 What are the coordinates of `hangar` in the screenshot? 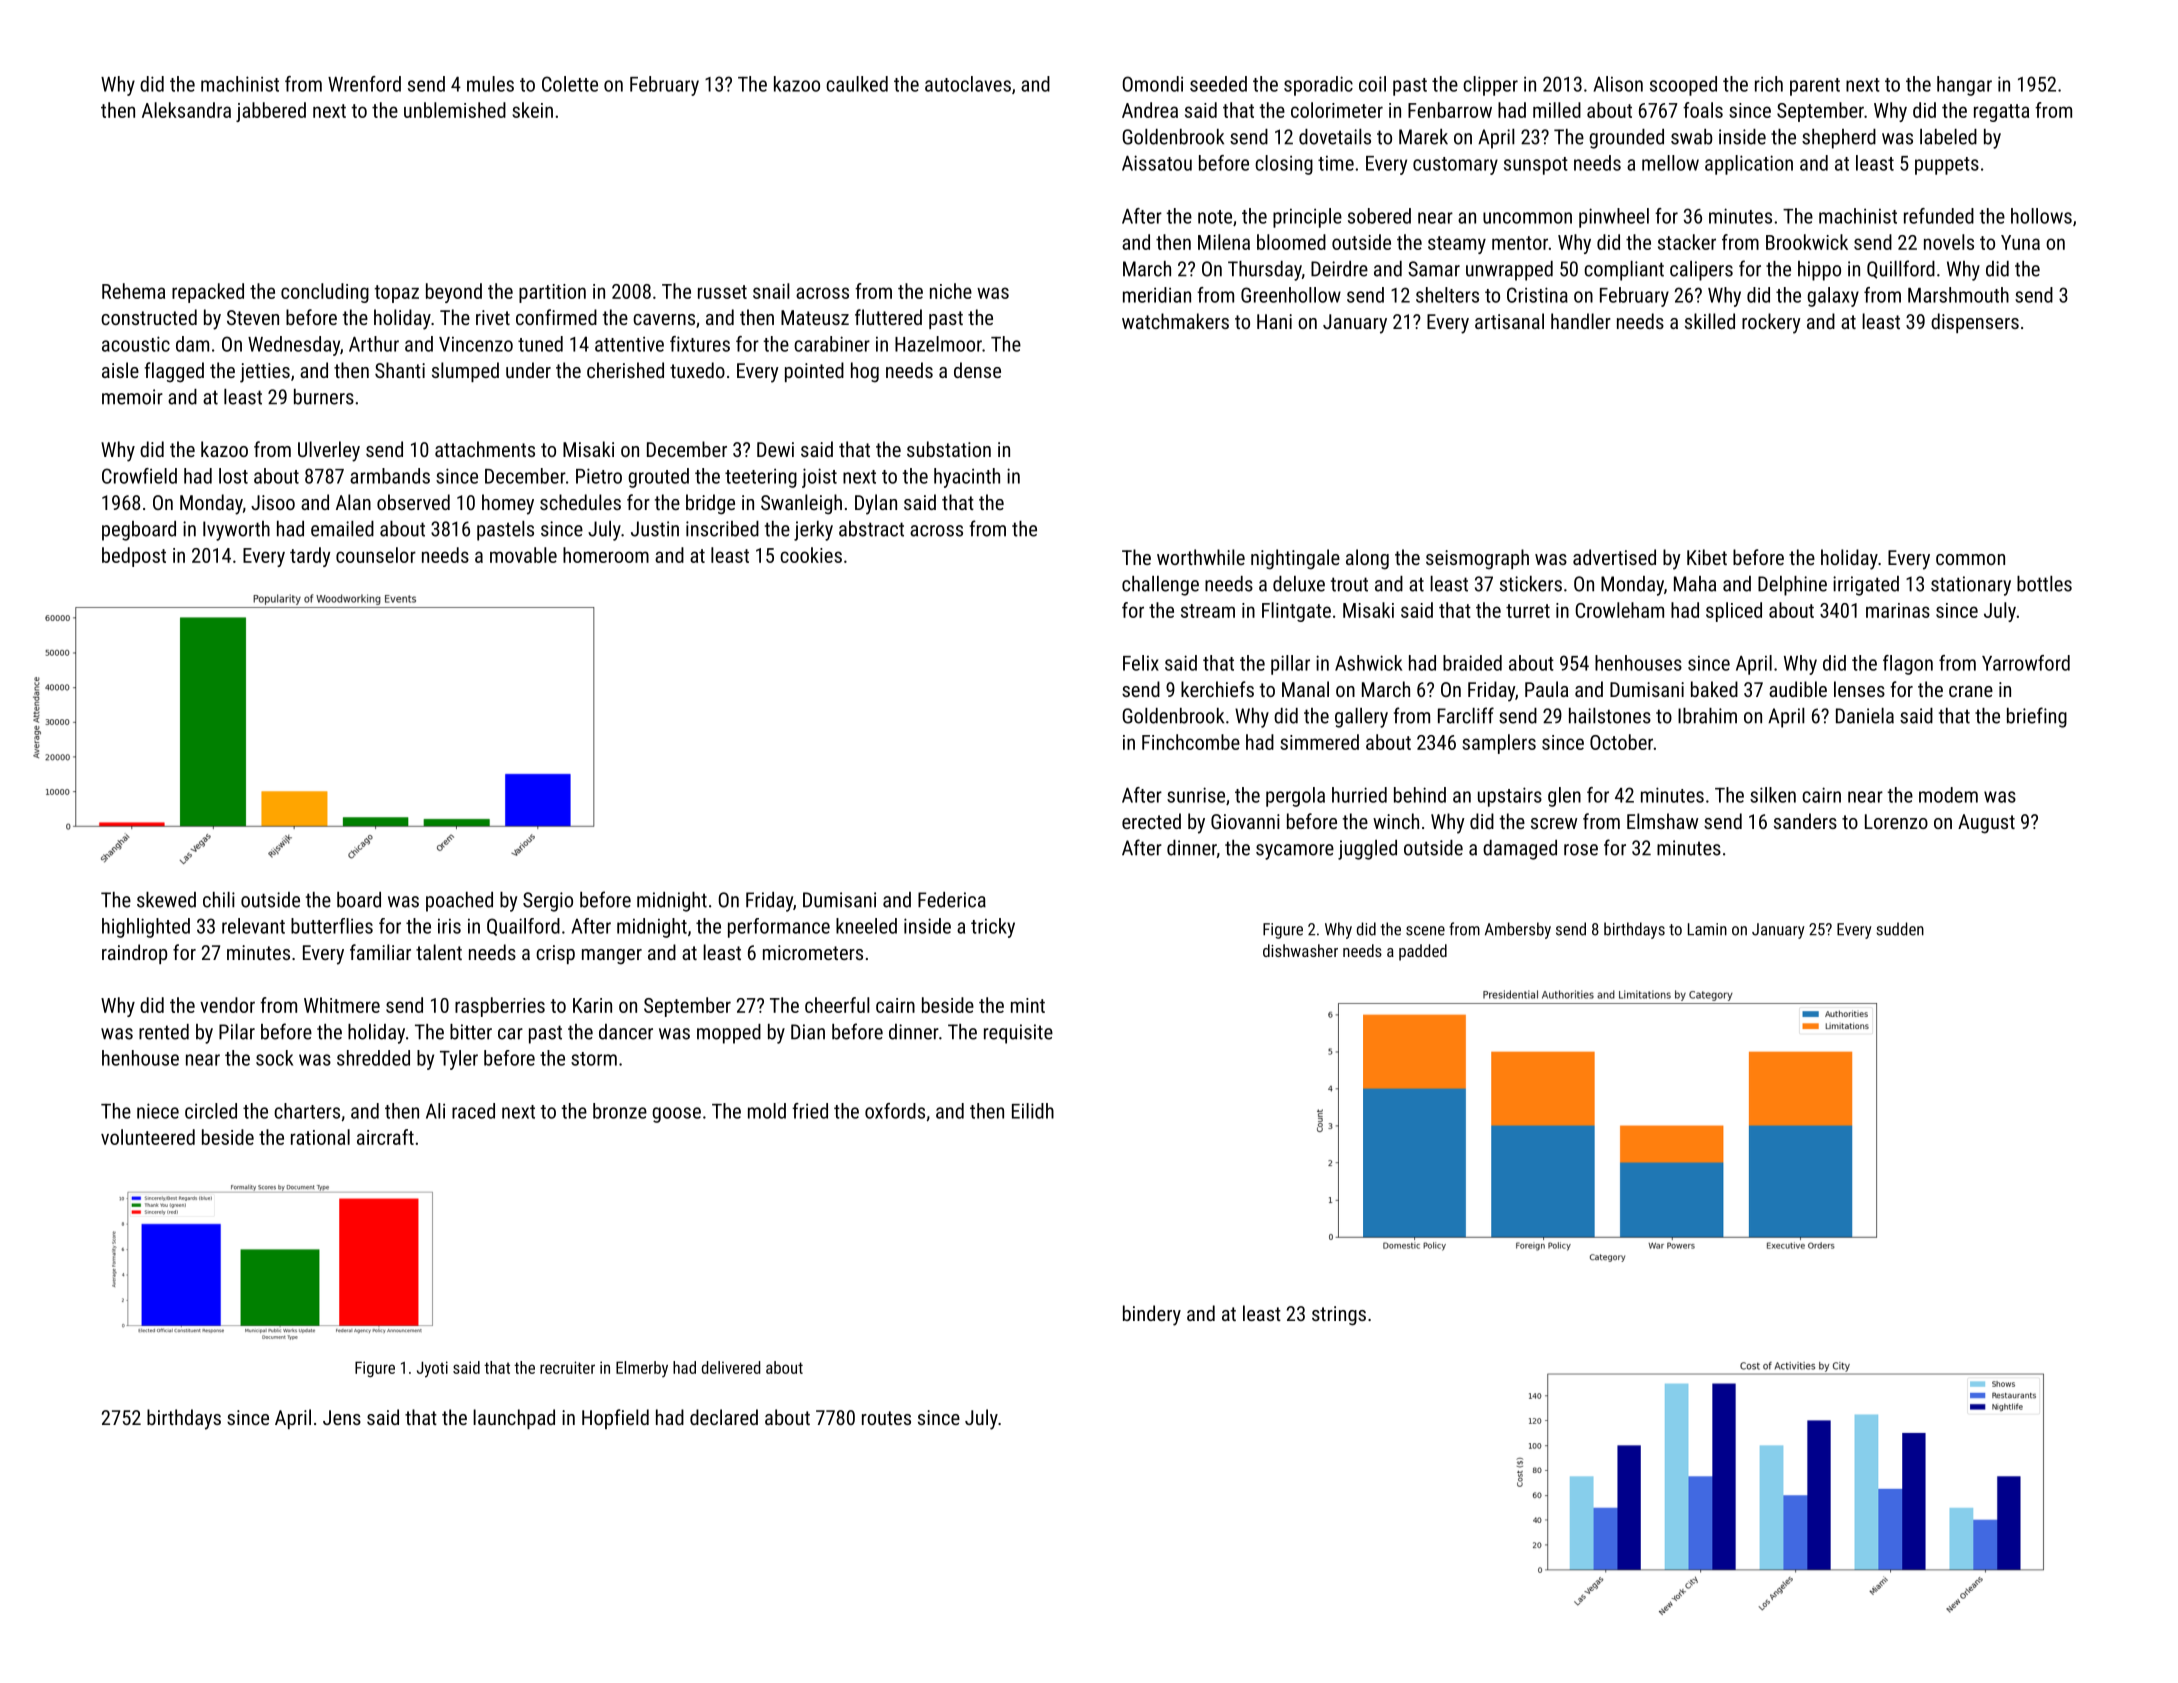 It's located at (1964, 86).
